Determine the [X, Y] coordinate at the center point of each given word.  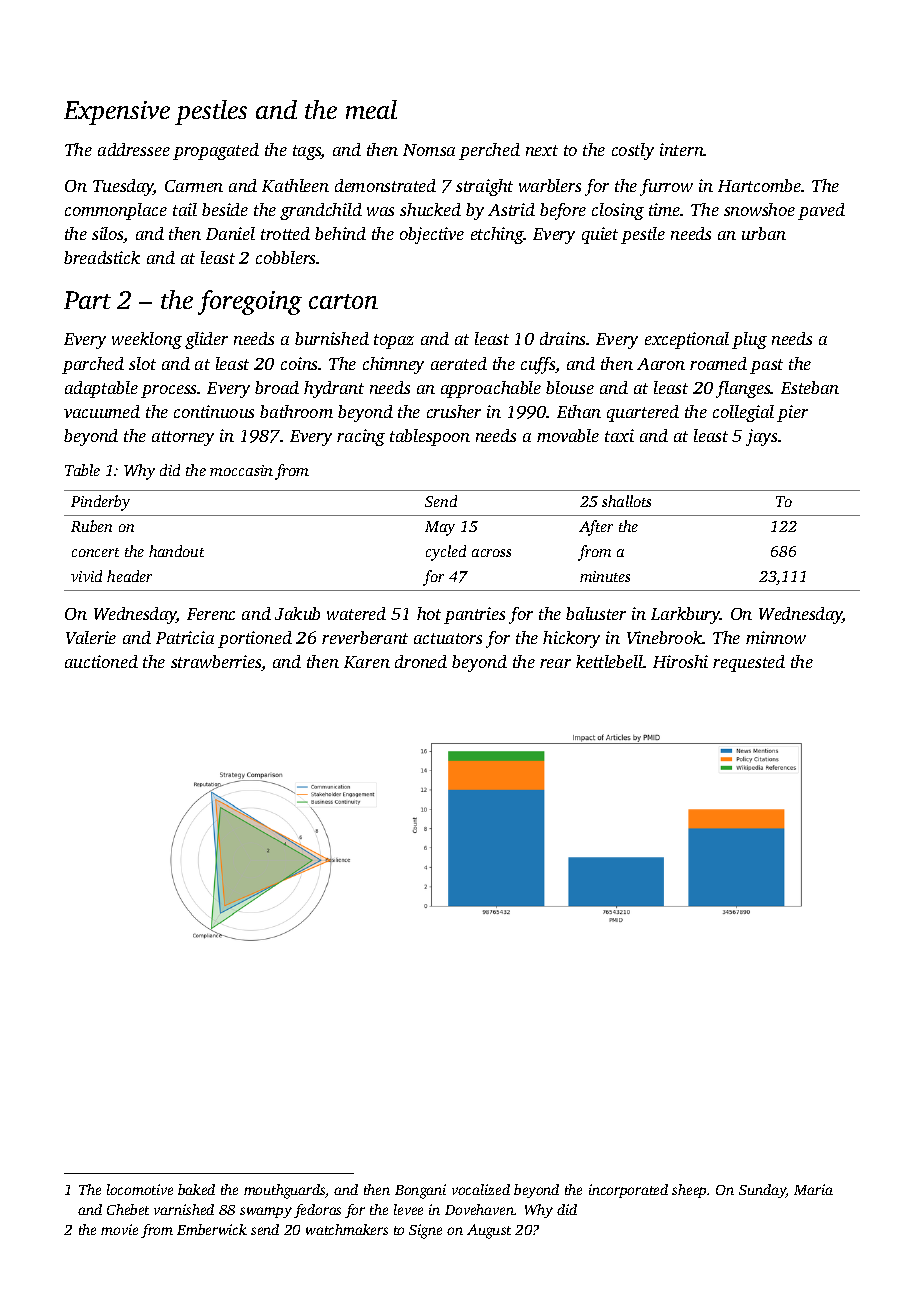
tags [307, 152]
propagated [216, 151]
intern [682, 149]
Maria [813, 1189]
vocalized [481, 1189]
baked [196, 1189]
